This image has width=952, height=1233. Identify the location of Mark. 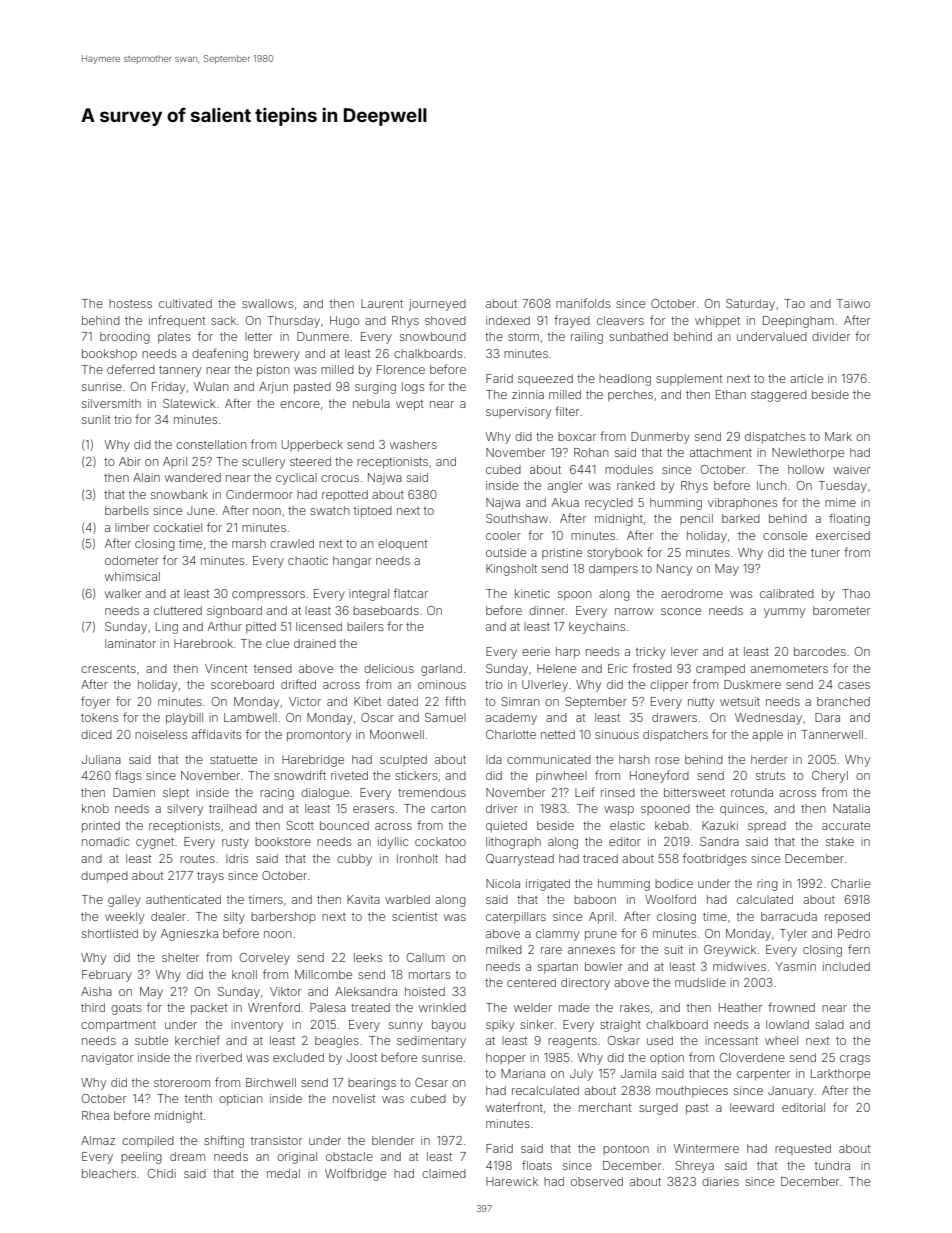
(838, 436).
